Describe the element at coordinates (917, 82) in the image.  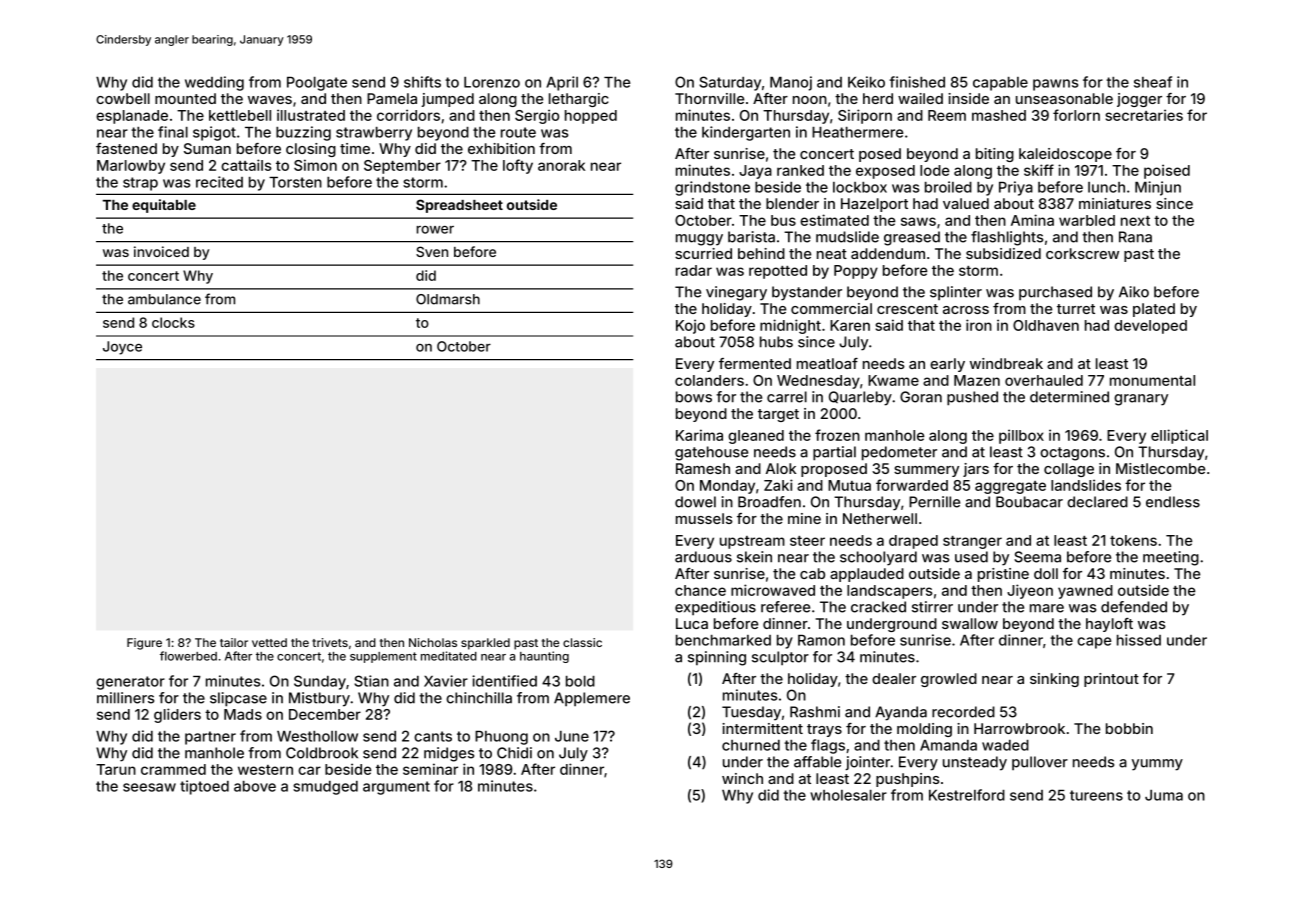
I see `finished` at that location.
